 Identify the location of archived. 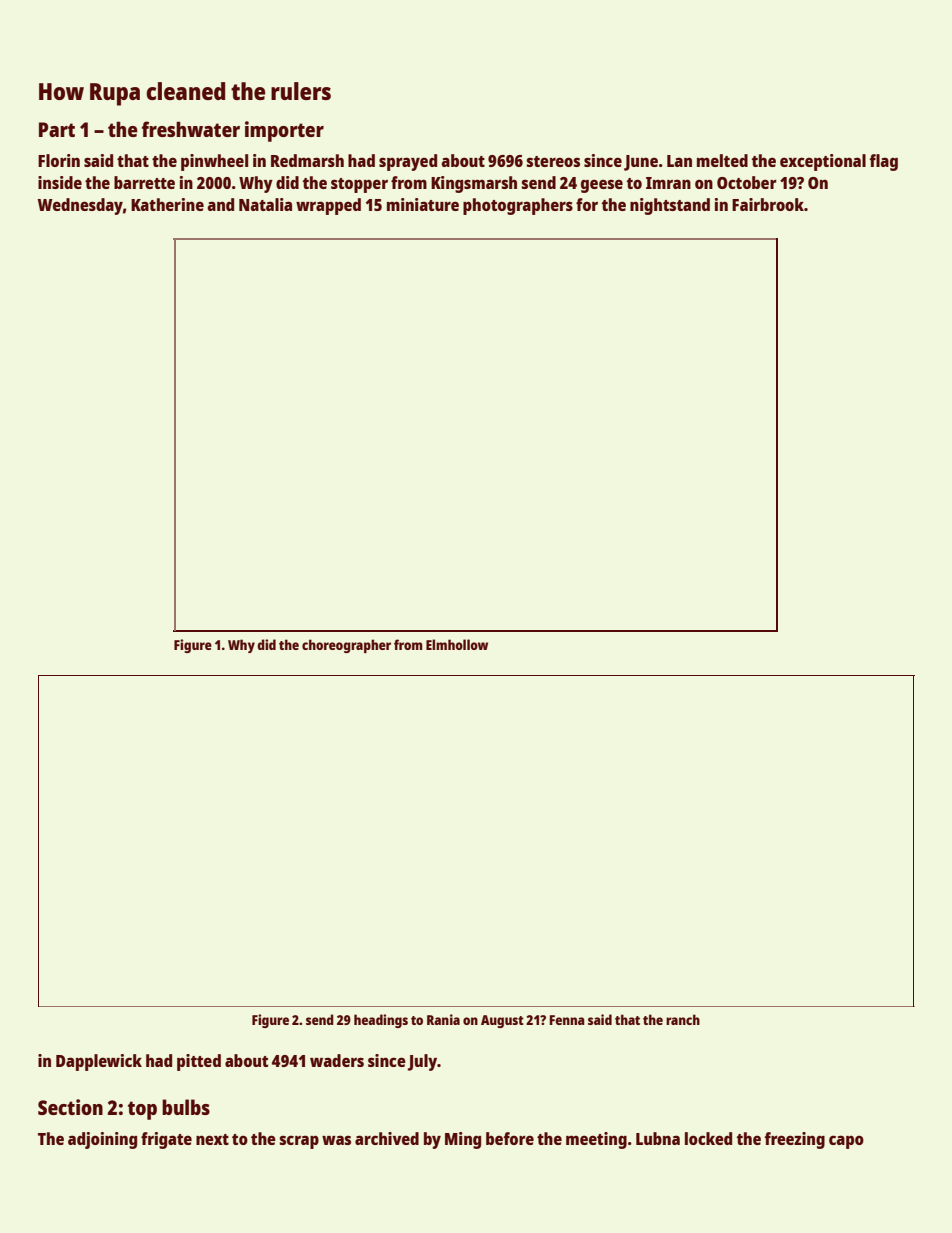
(387, 1138).
